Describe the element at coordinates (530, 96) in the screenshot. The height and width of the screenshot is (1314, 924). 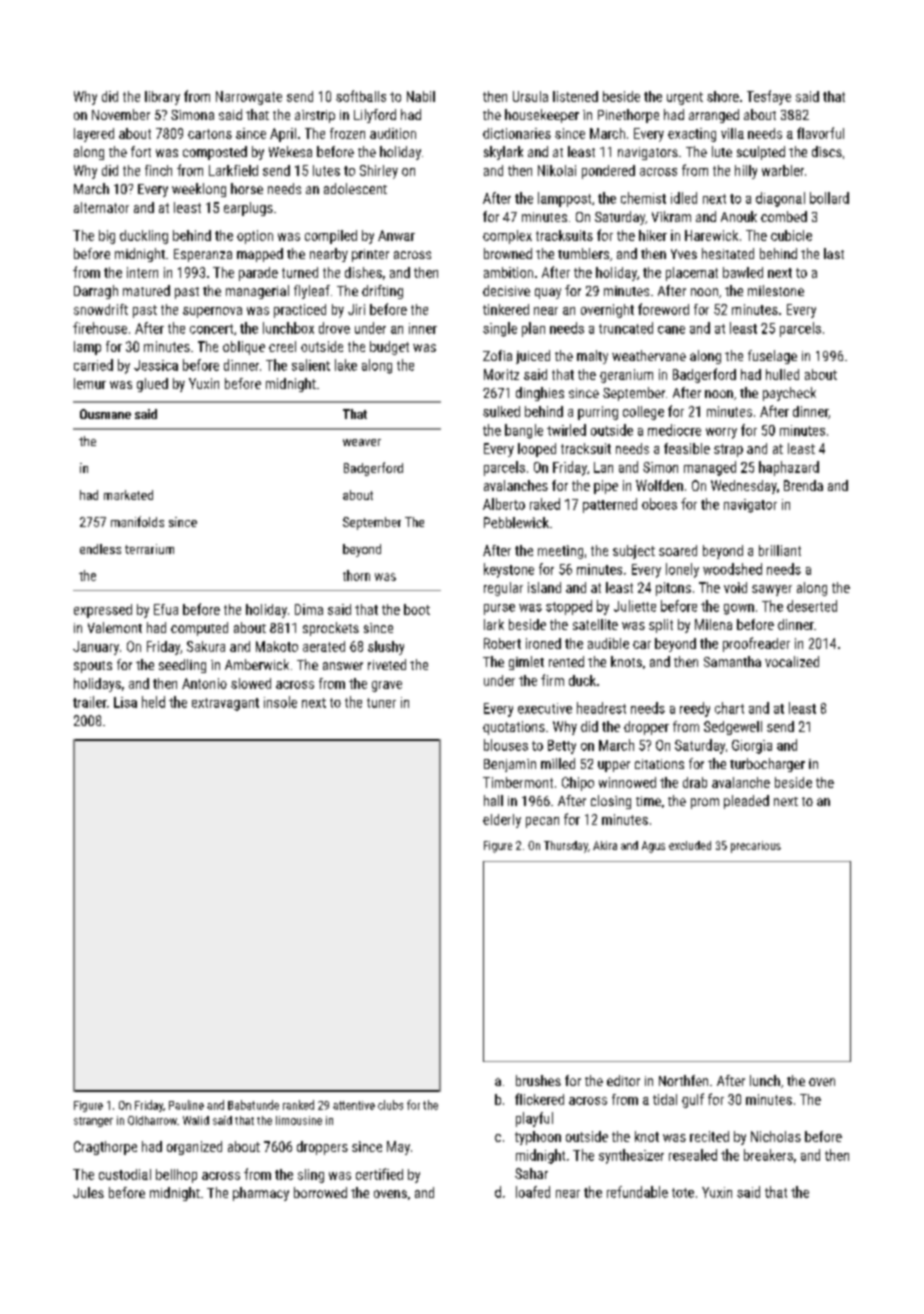
I see `Ursula` at that location.
